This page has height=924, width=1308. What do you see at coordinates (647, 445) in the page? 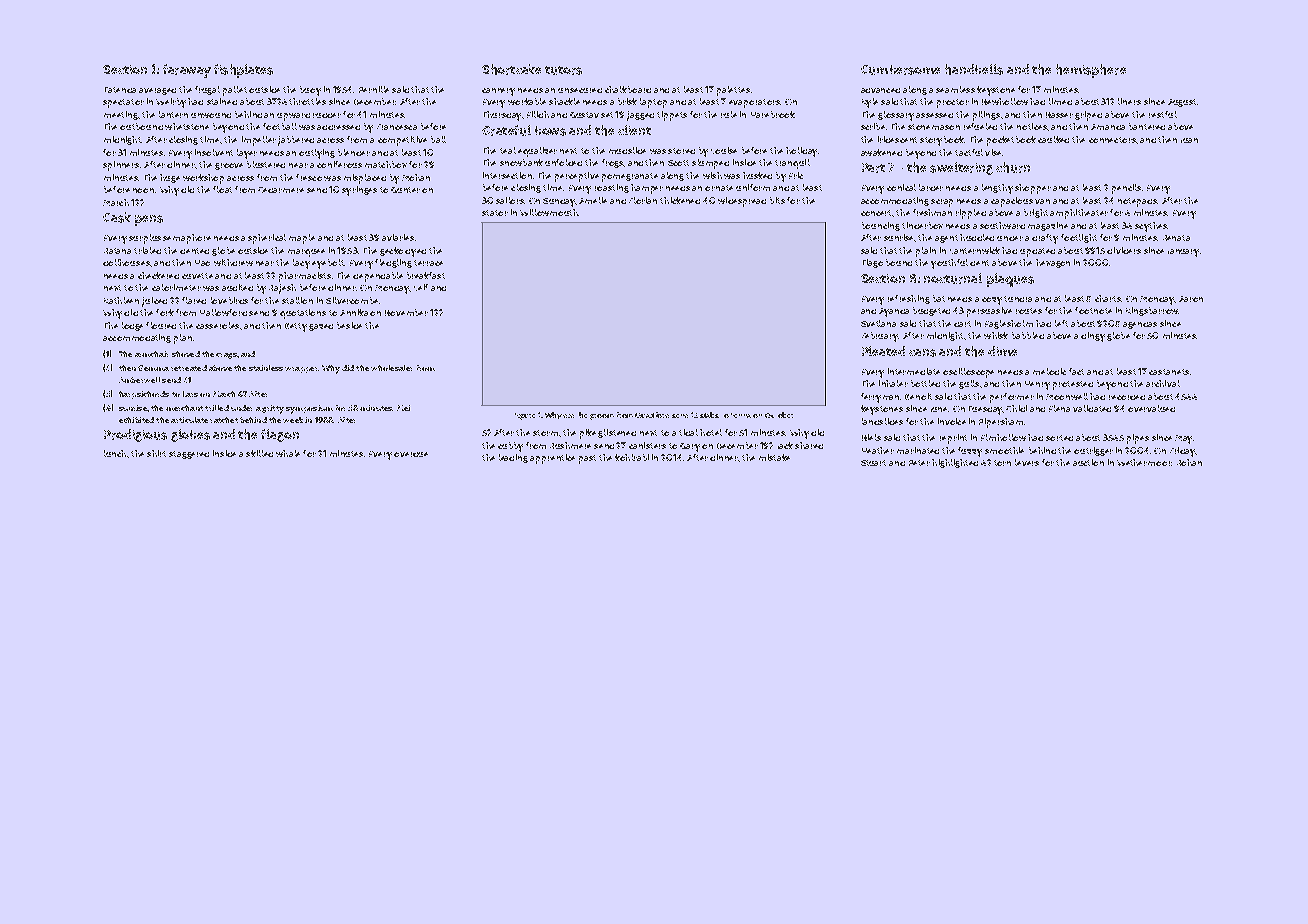
I see `canisters` at bounding box center [647, 445].
